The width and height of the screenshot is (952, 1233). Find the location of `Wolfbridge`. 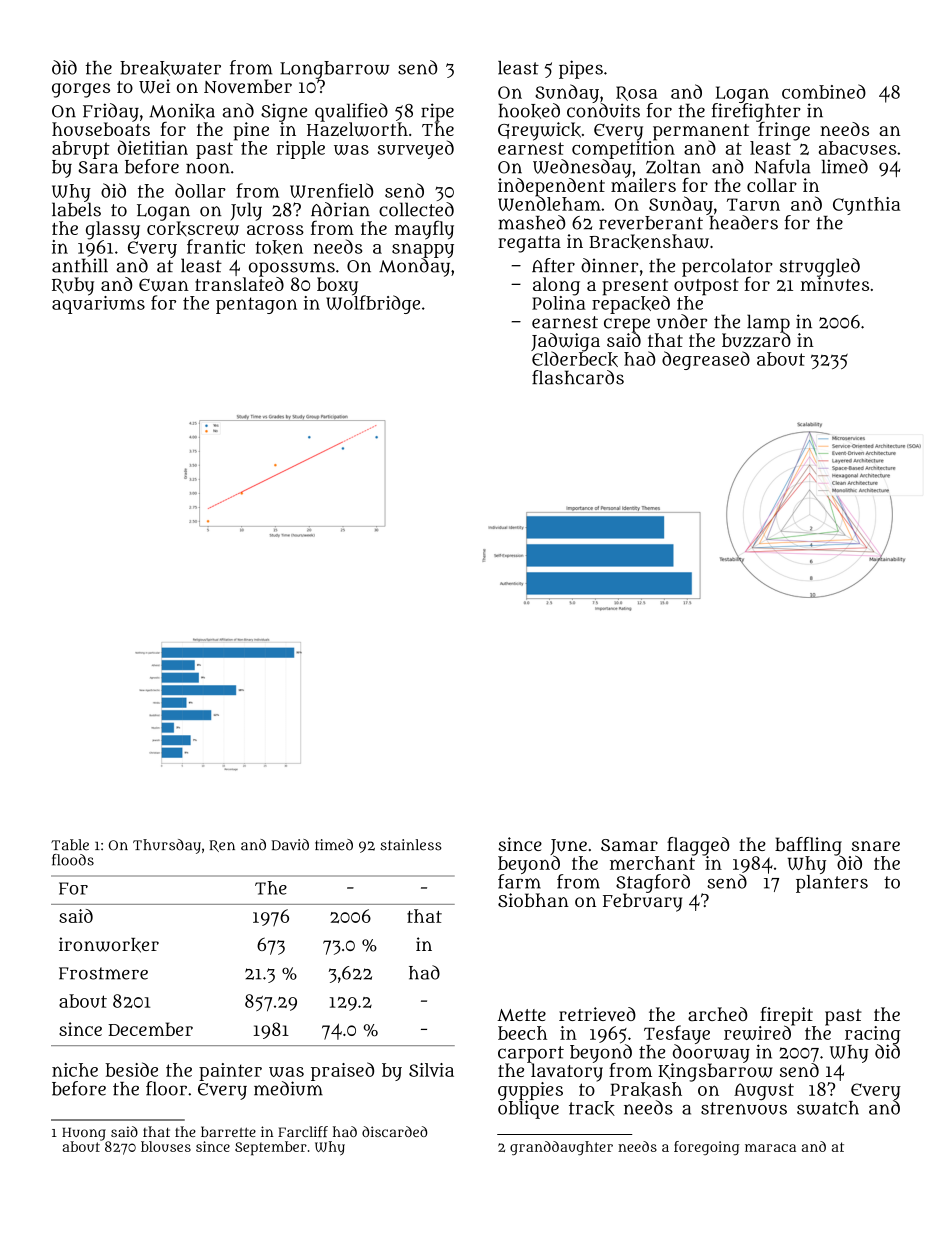

Wolfbridge is located at coordinates (373, 304).
